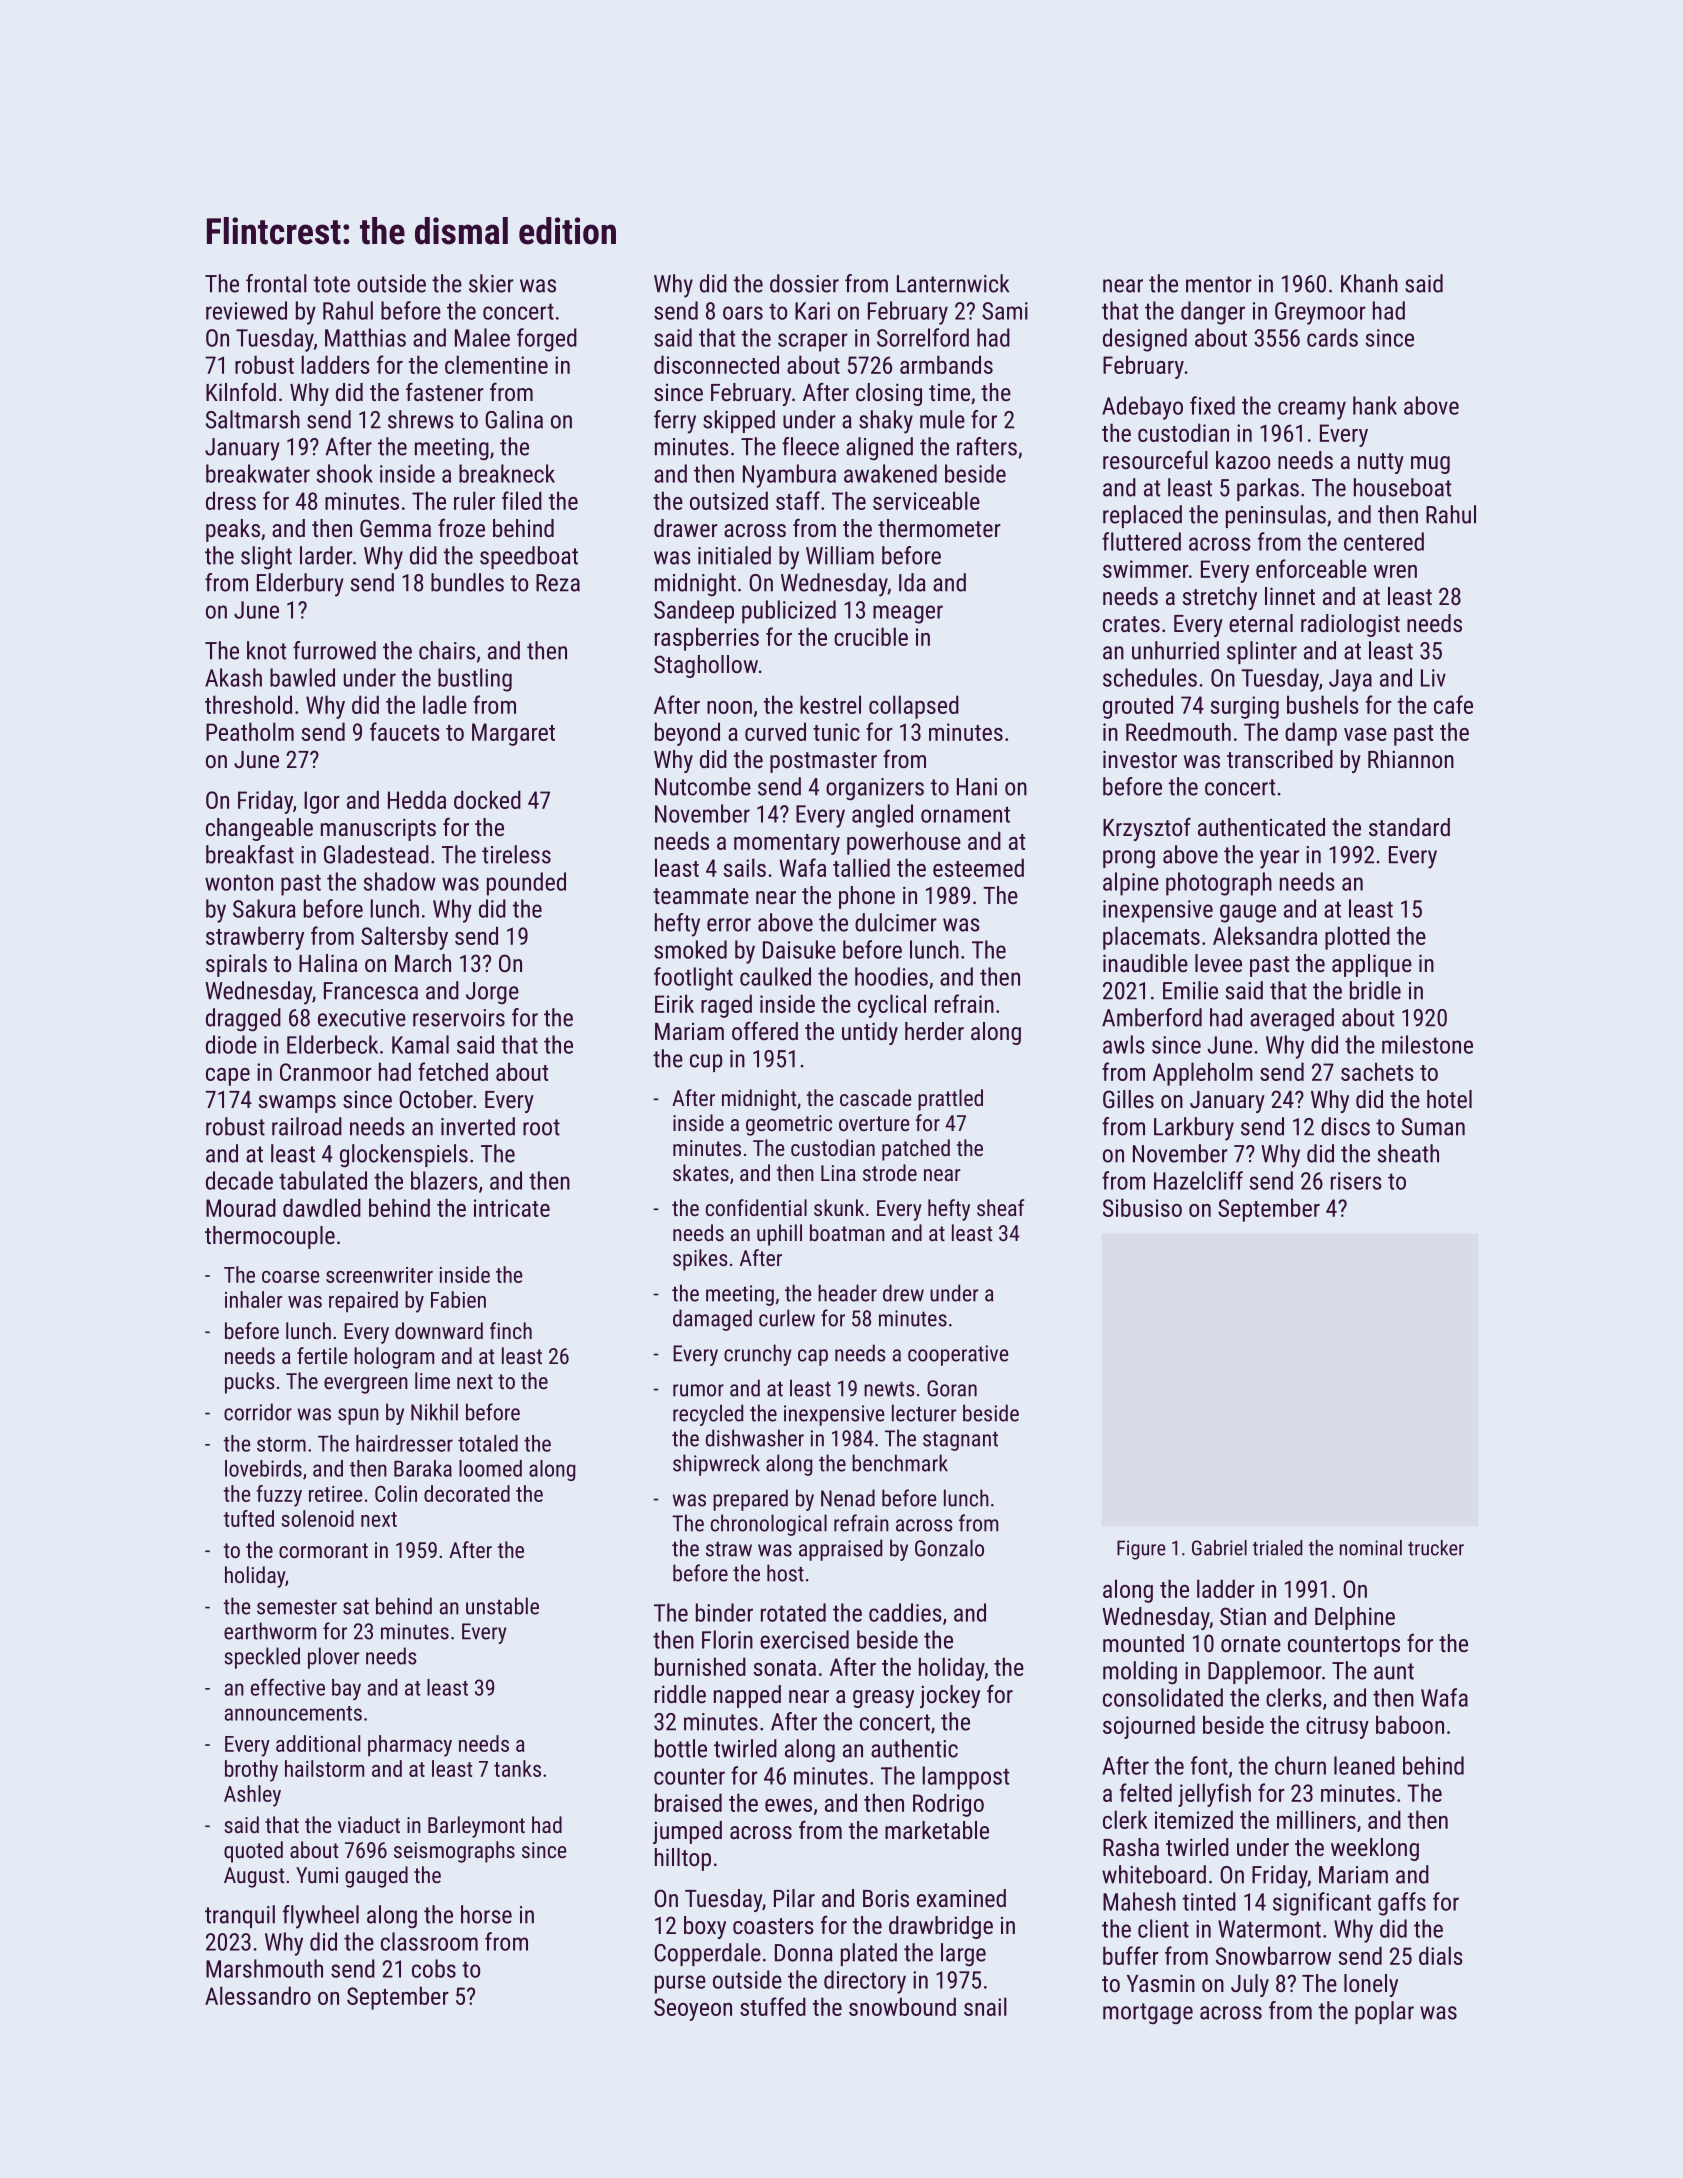  Describe the element at coordinates (258, 1995) in the image. I see `Alessandro` at that location.
